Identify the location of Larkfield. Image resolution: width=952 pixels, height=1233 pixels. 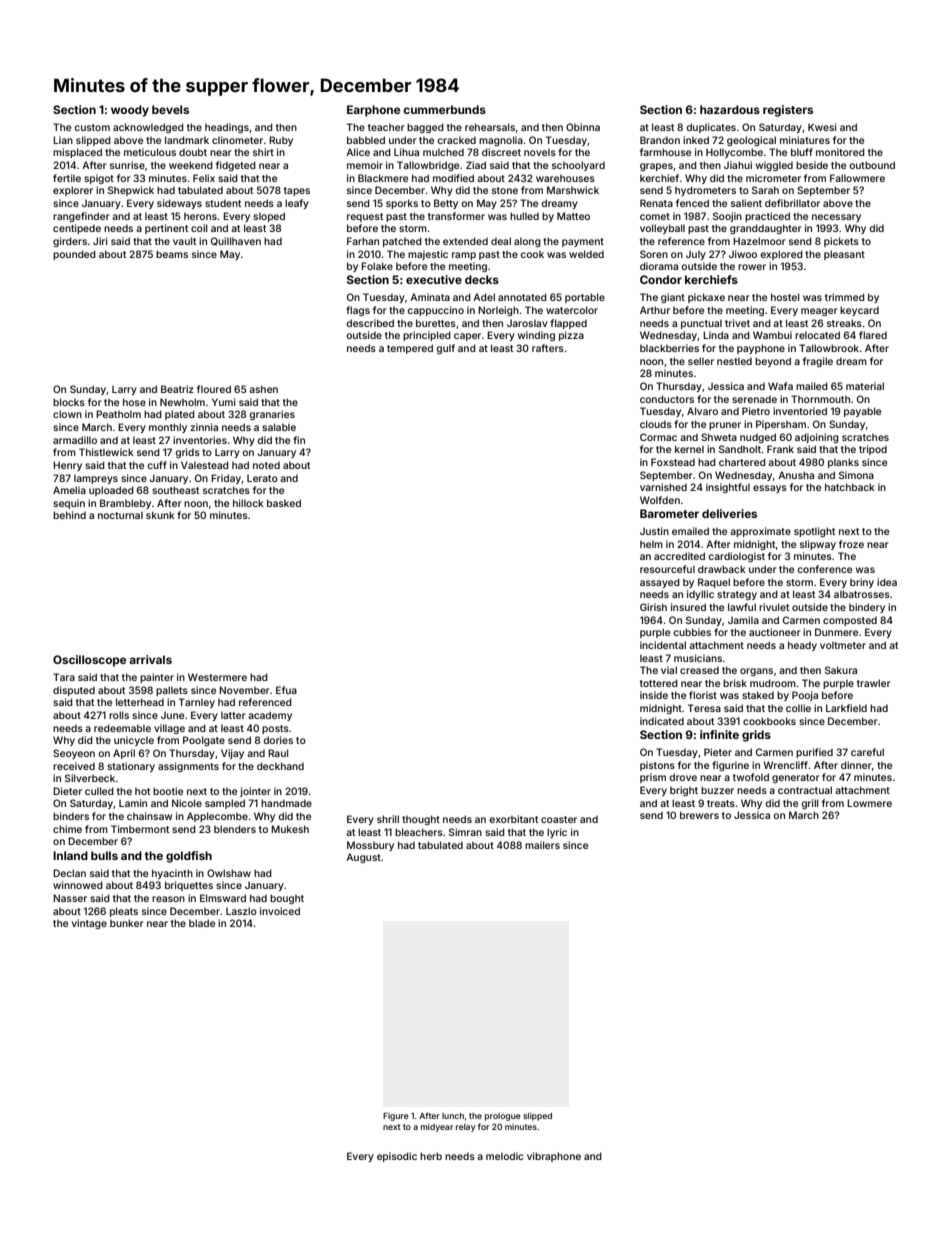
(846, 708).
